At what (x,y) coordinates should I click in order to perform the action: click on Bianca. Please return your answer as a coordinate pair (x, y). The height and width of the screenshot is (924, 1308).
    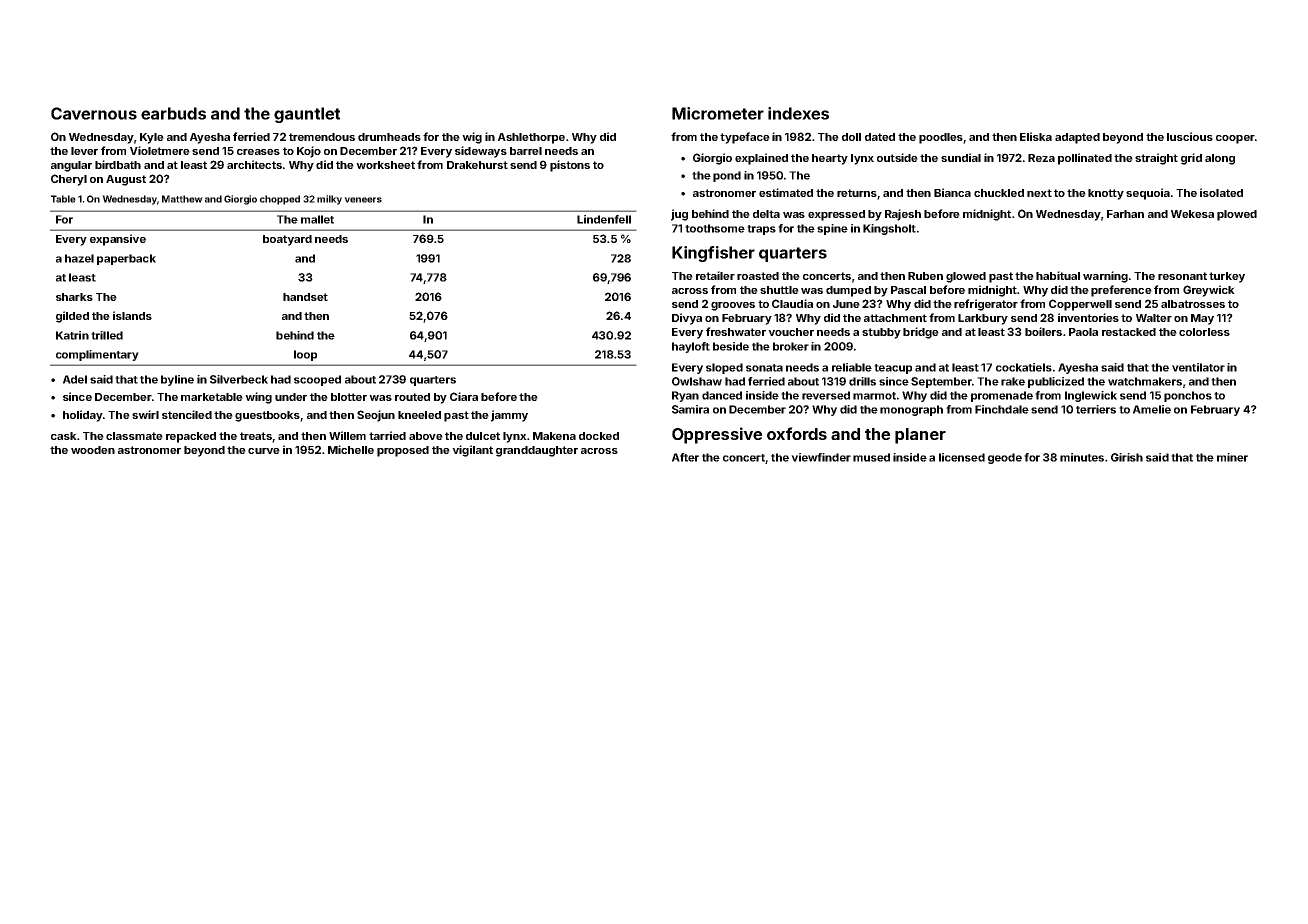
    Looking at the image, I should click on (952, 192).
